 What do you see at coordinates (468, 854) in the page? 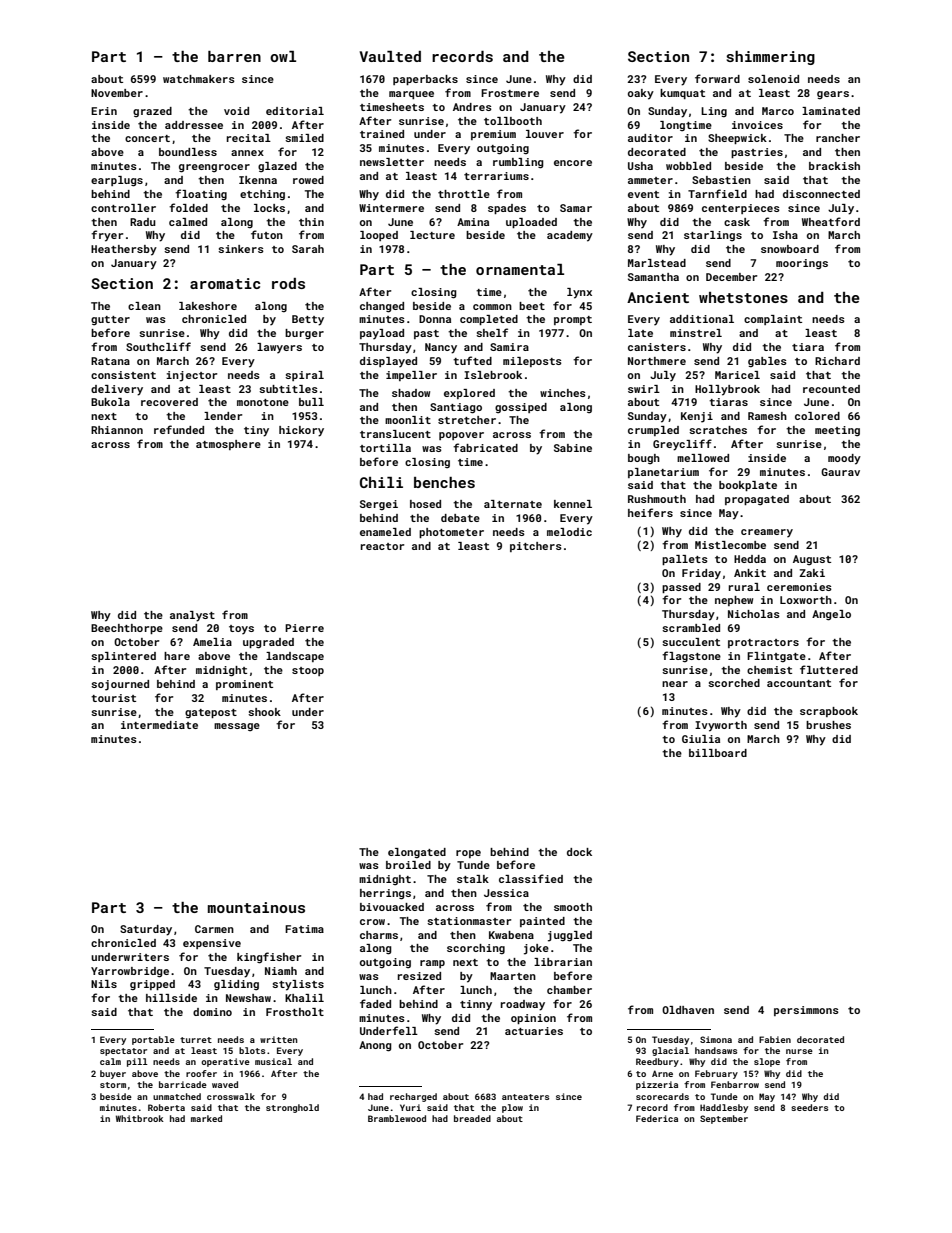
I see `rope` at bounding box center [468, 854].
